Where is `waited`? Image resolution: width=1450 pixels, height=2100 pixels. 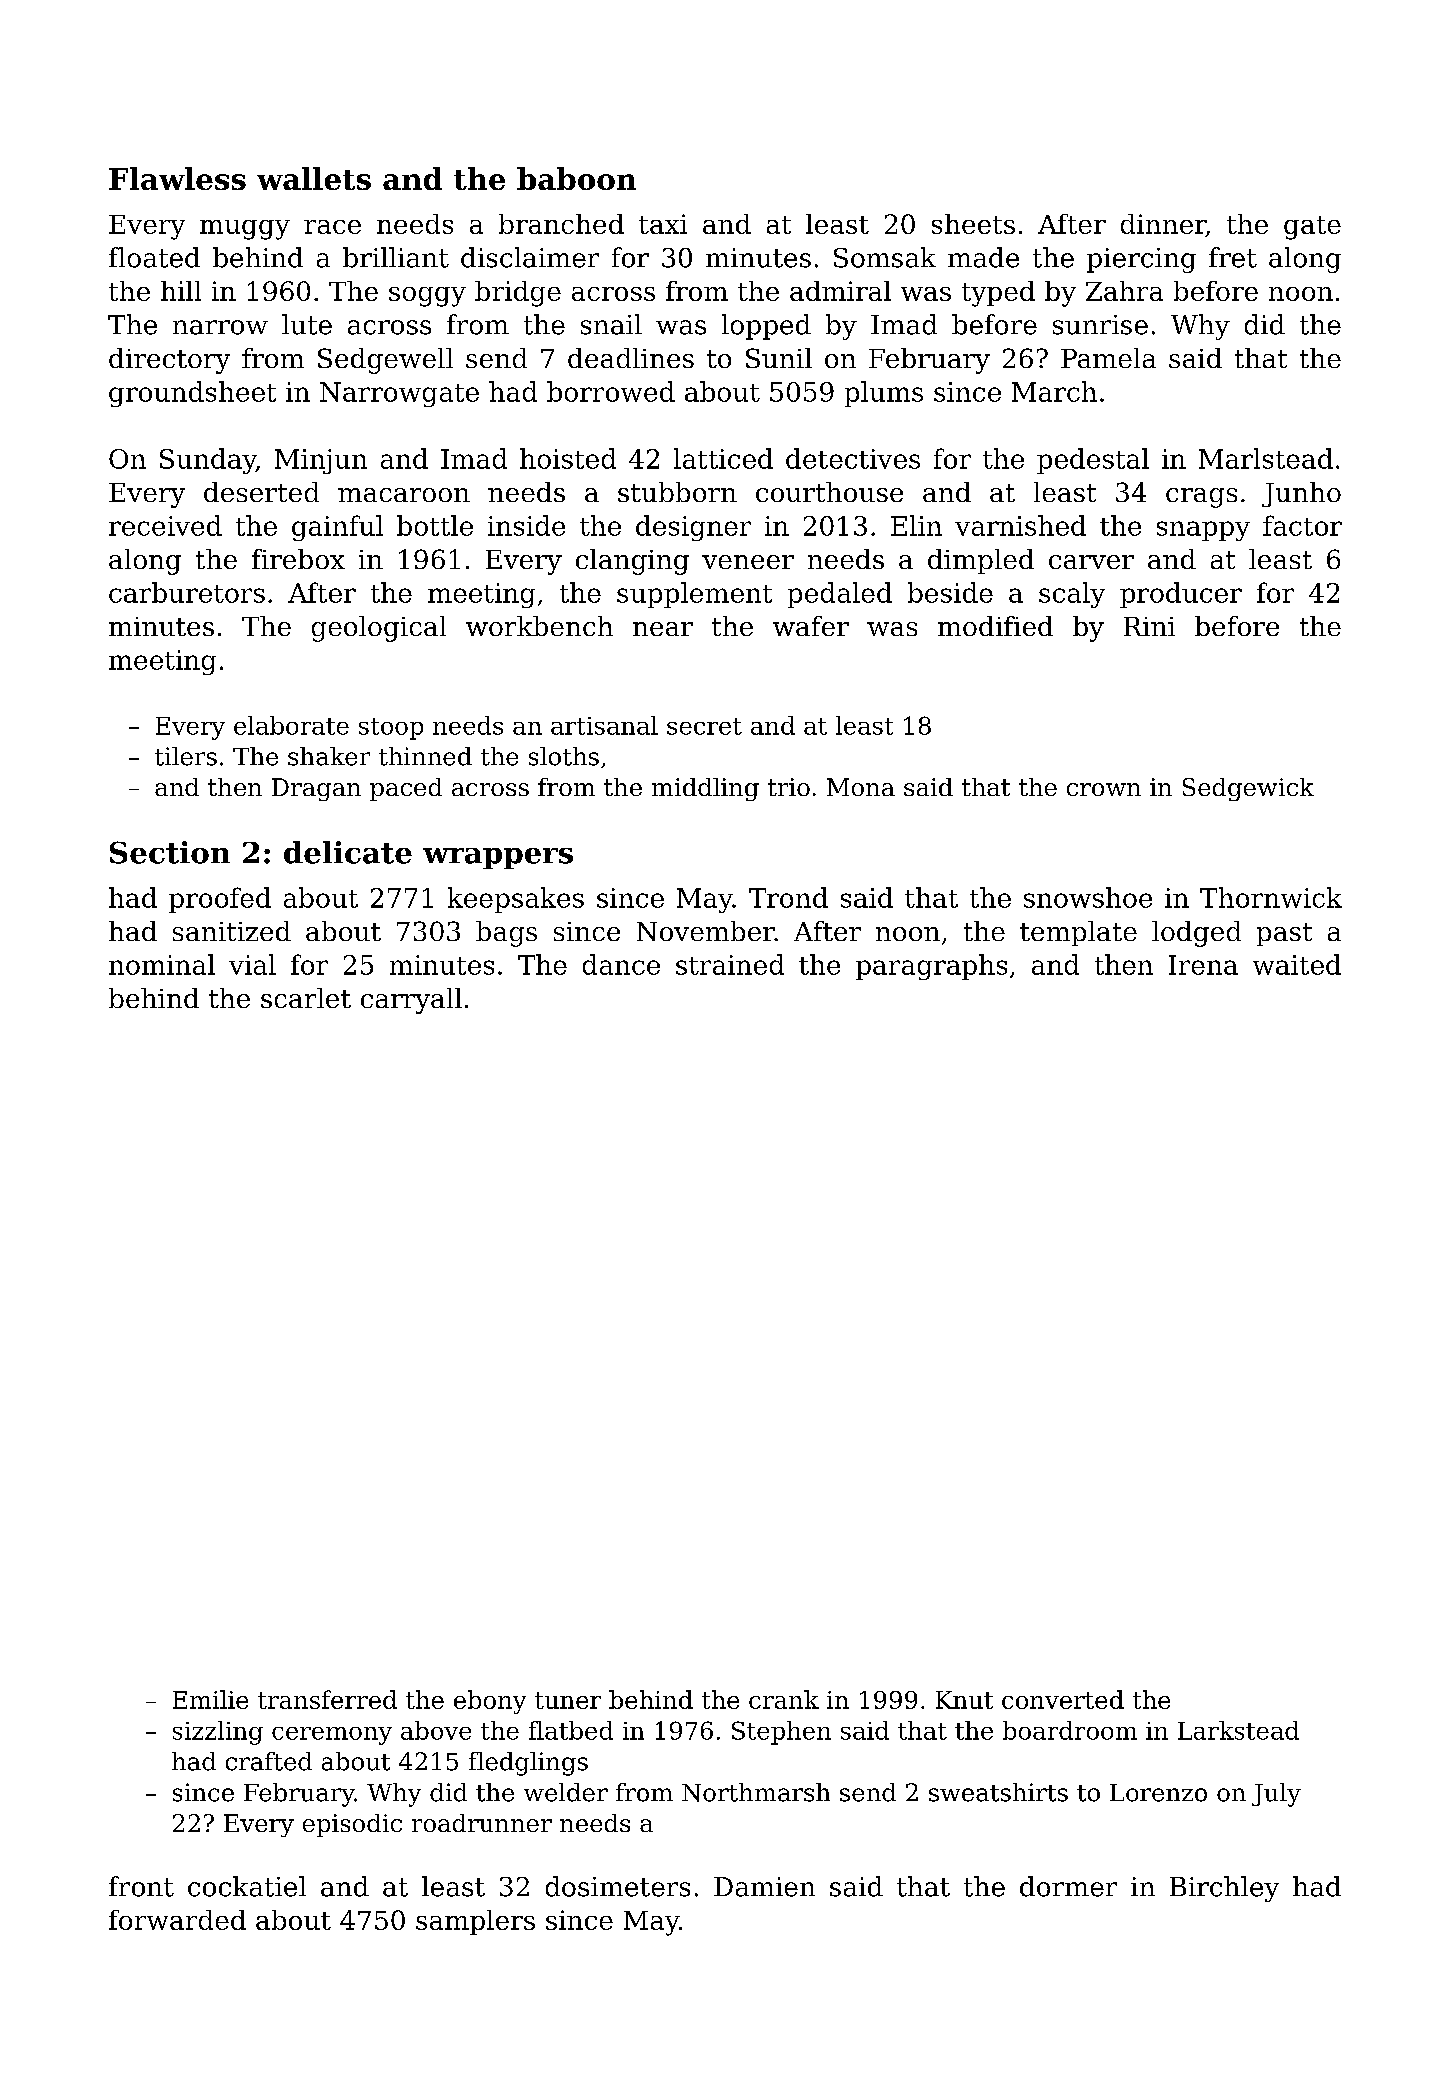 waited is located at coordinates (1297, 964).
